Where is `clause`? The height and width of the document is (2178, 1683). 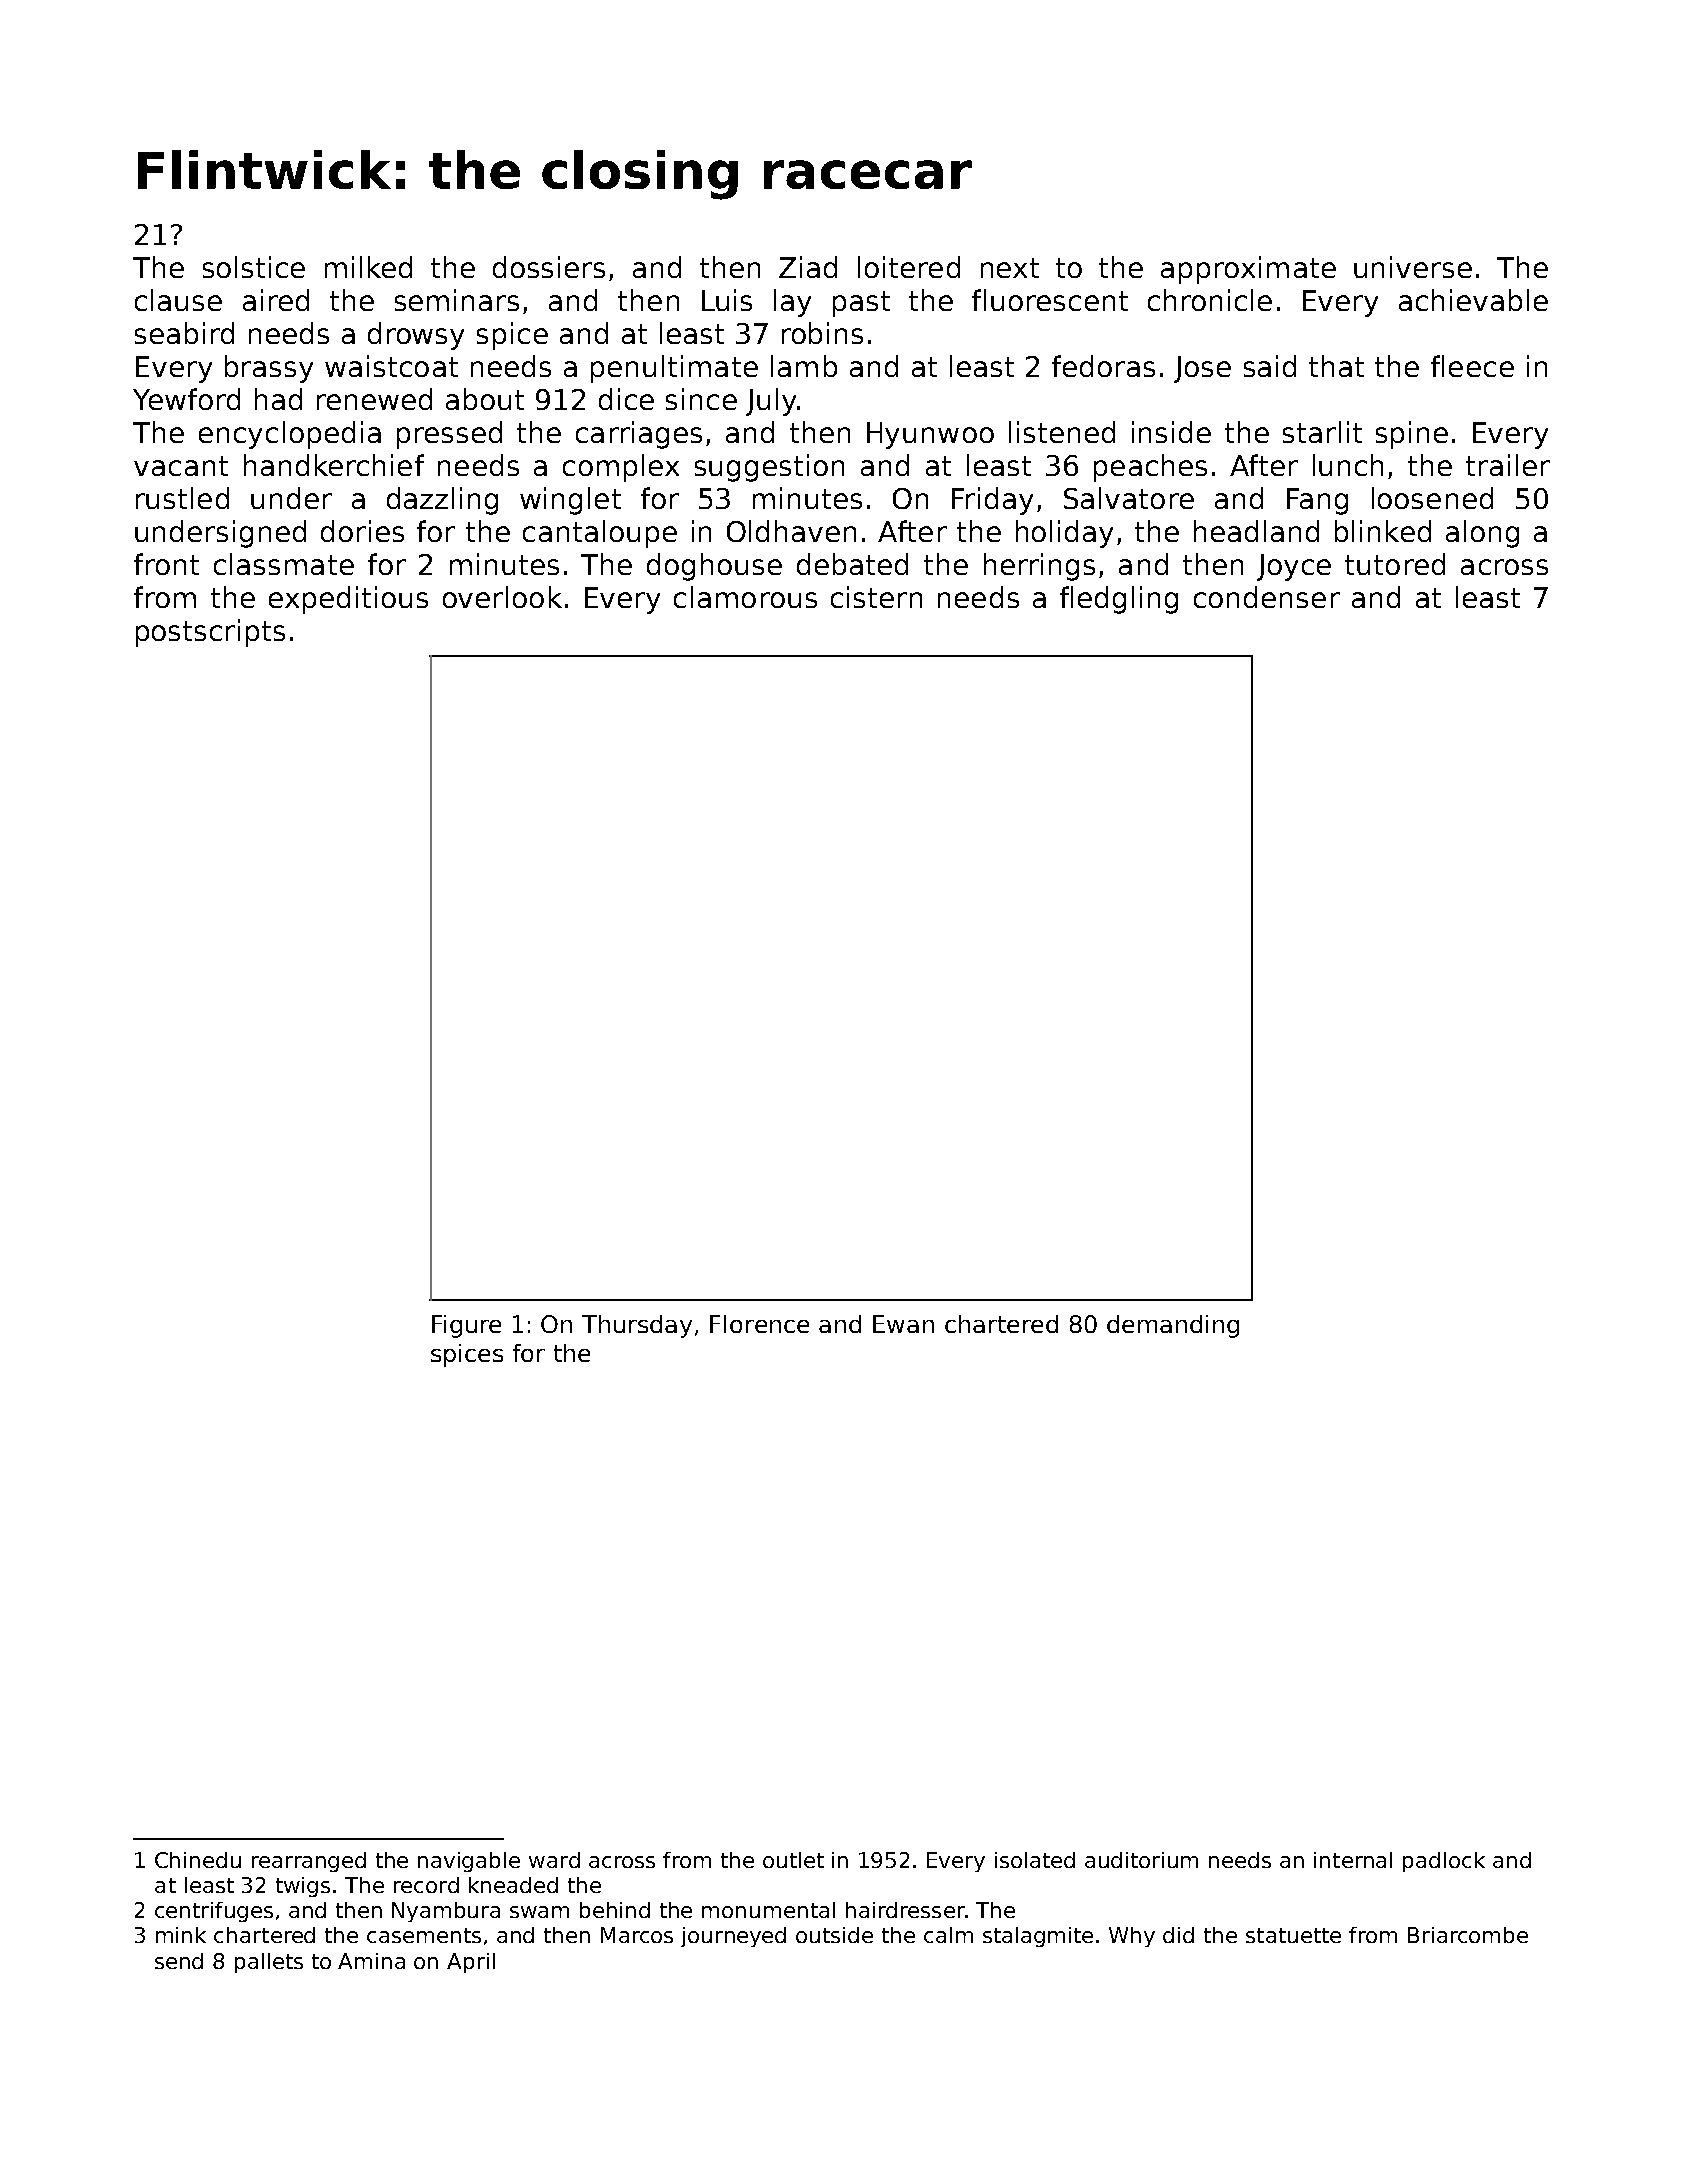 clause is located at coordinates (178, 300).
